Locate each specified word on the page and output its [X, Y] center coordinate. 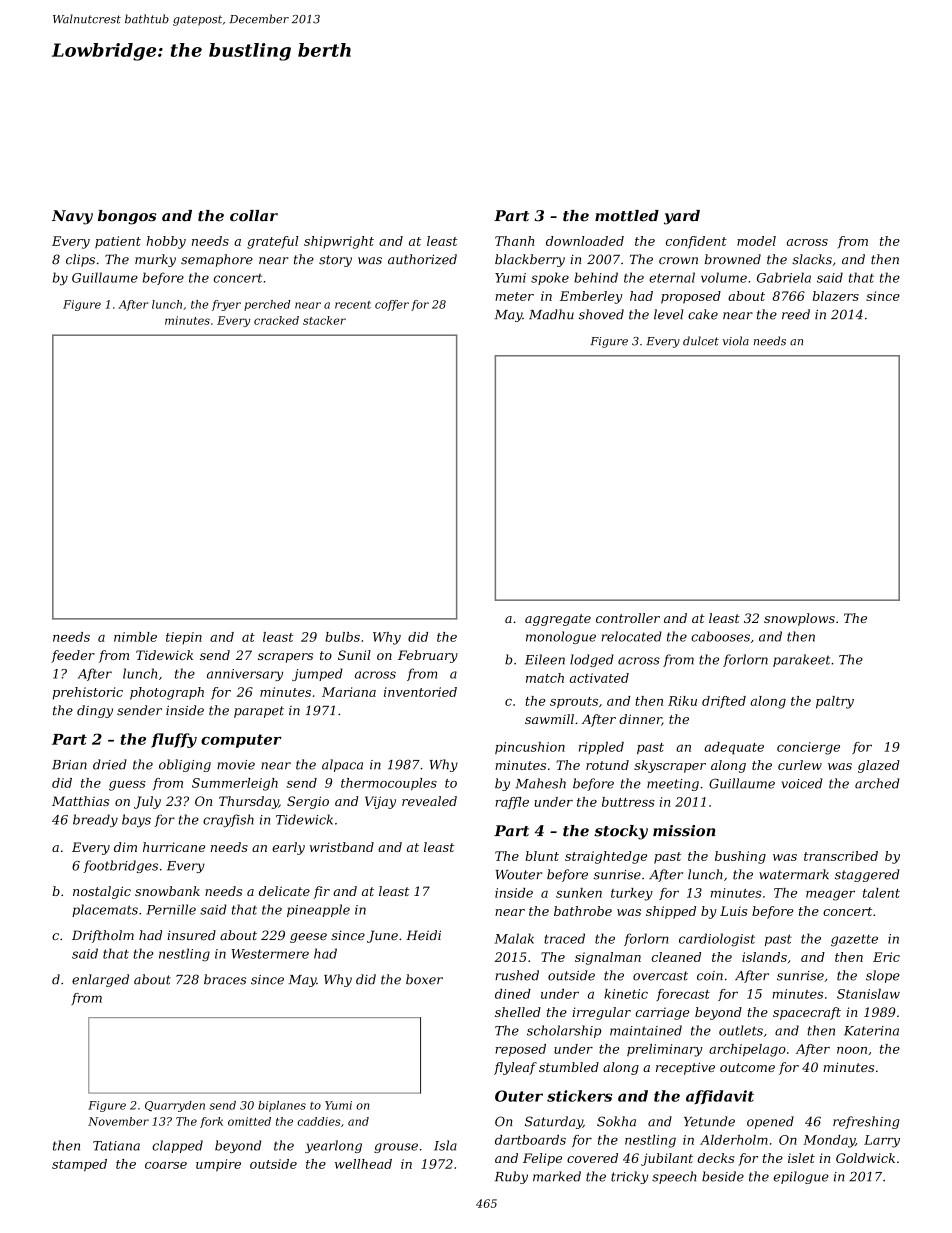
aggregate [558, 620]
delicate [284, 891]
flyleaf [515, 1068]
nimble [135, 637]
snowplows [799, 619]
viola [736, 341]
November [118, 1121]
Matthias [80, 801]
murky [155, 260]
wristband [342, 847]
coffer [392, 305]
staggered [867, 875]
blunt [542, 856]
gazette [854, 940]
